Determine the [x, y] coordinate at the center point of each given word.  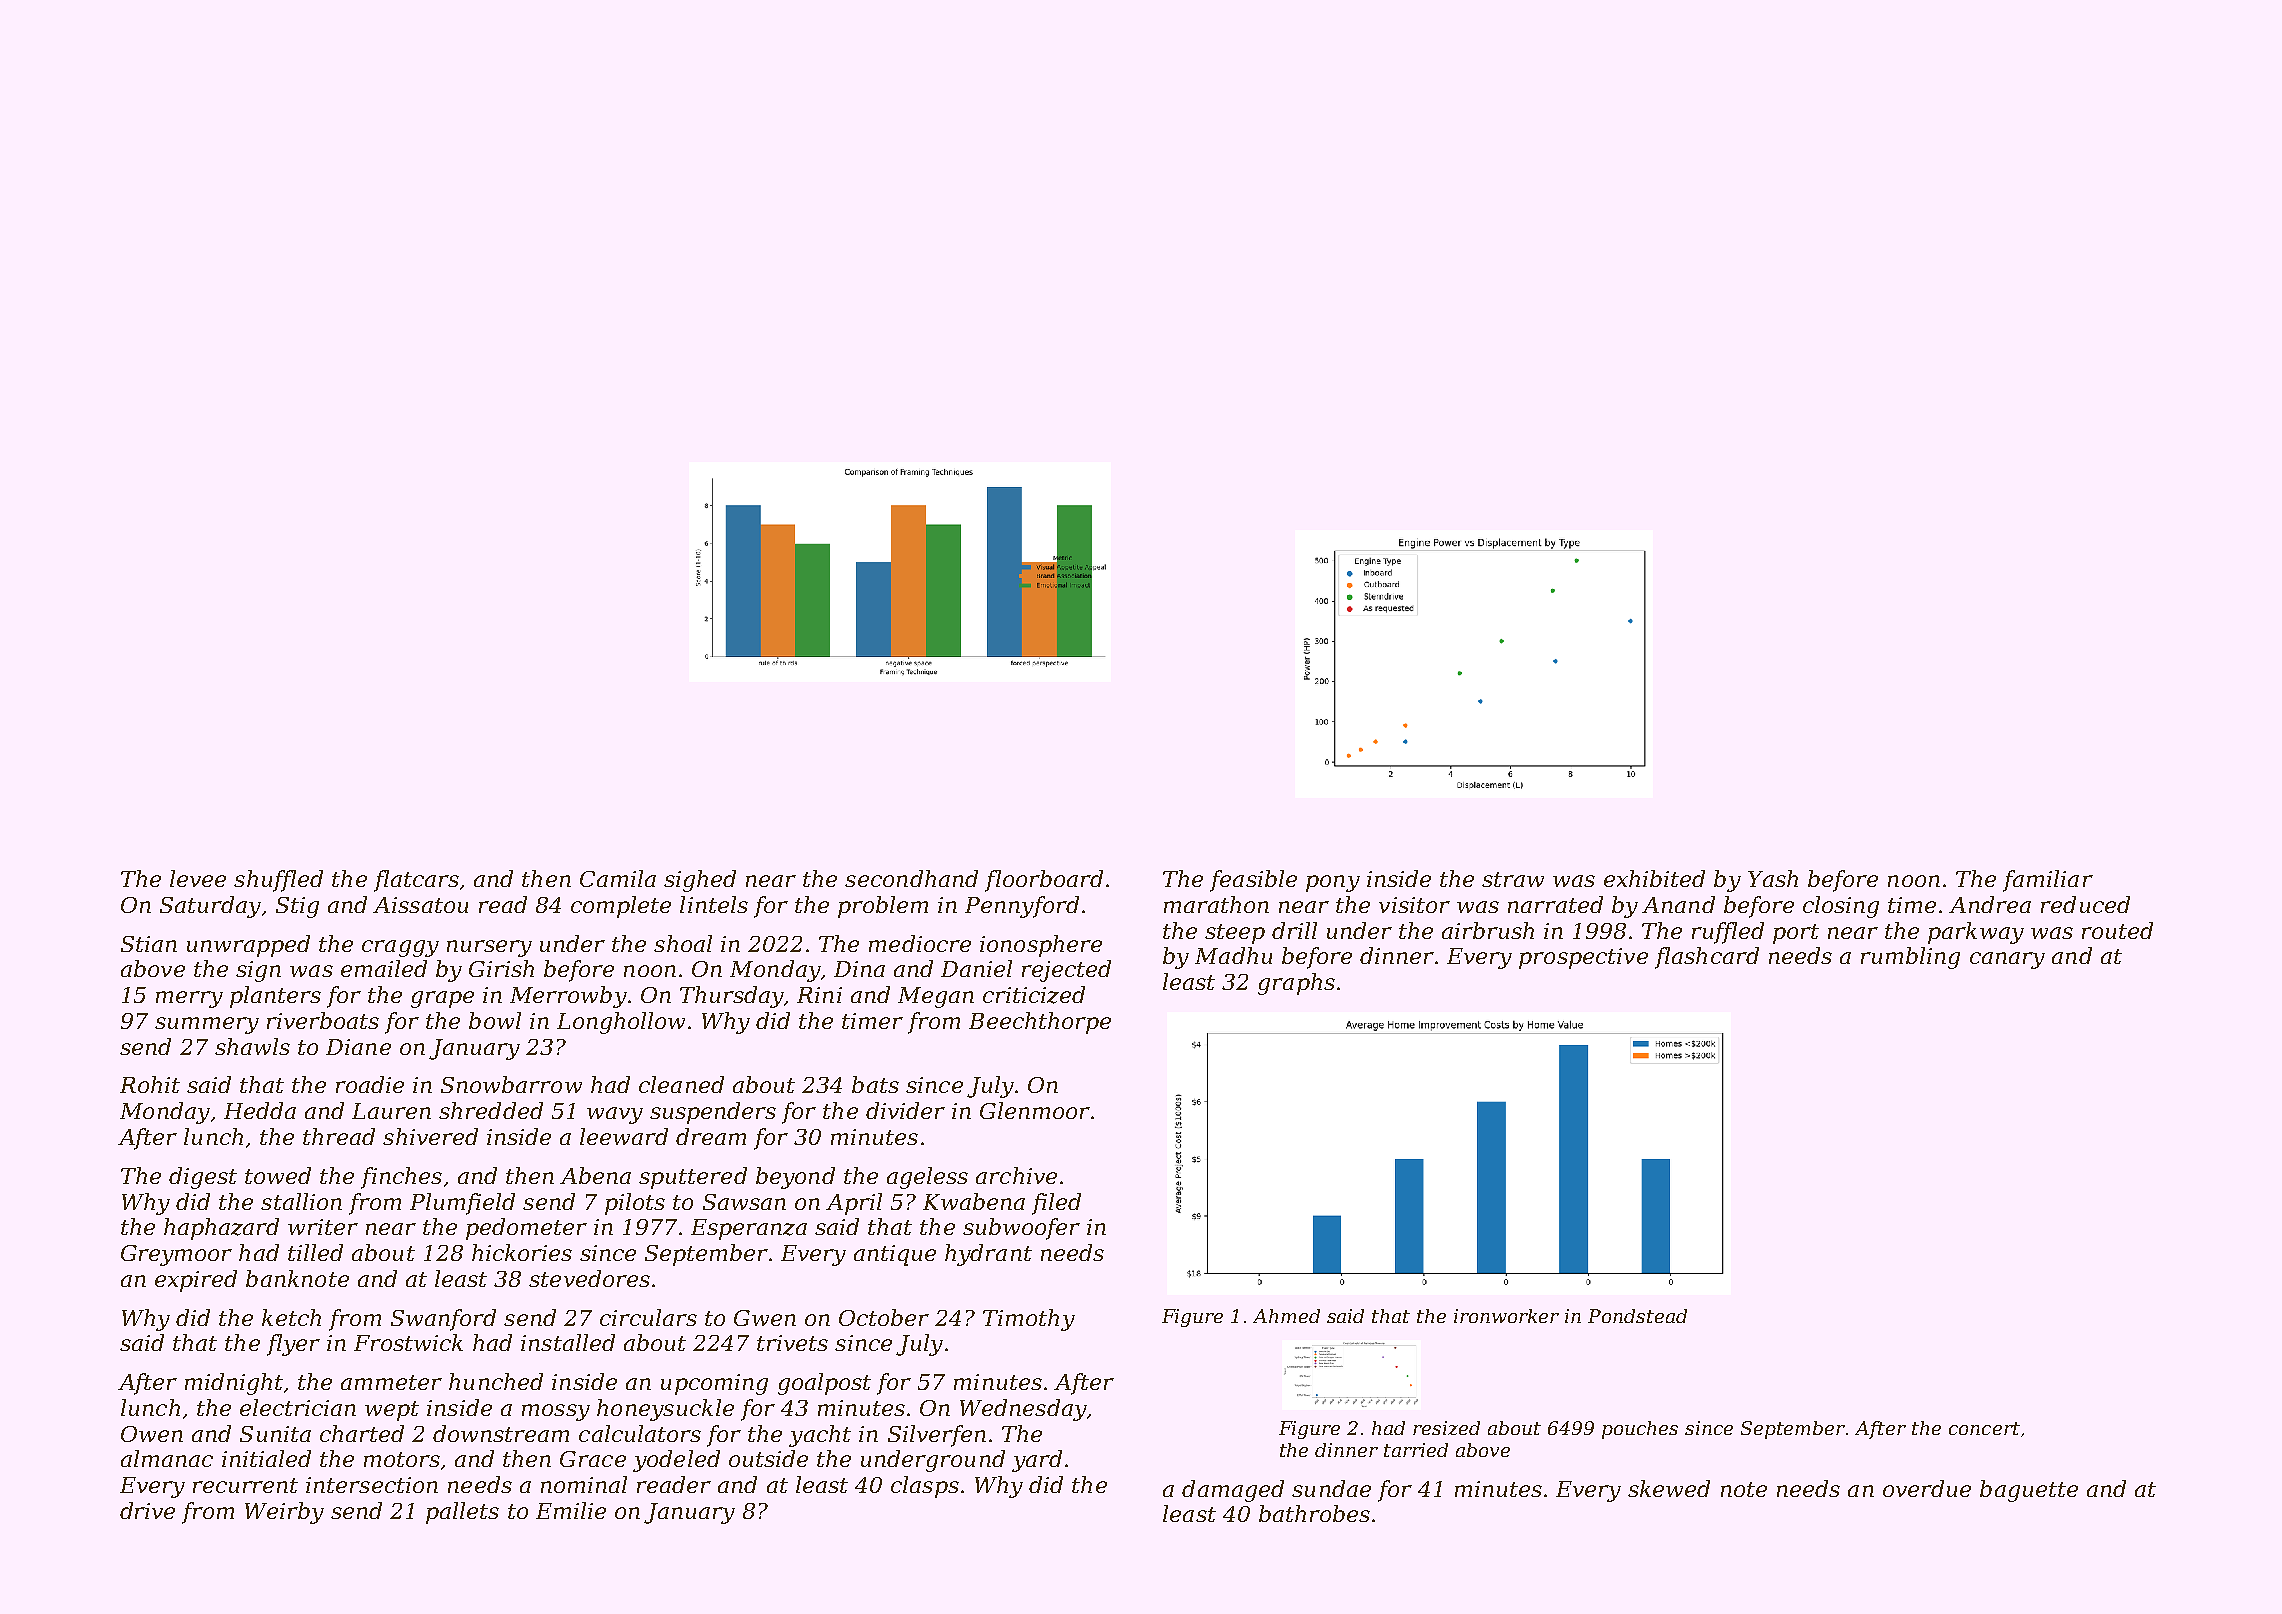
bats [875, 1084]
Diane [358, 1047]
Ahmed [1286, 1316]
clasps [925, 1487]
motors [402, 1459]
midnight [234, 1384]
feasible [1253, 881]
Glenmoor [1035, 1110]
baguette [2029, 1491]
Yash [1773, 878]
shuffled [278, 881]
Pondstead [1637, 1316]
